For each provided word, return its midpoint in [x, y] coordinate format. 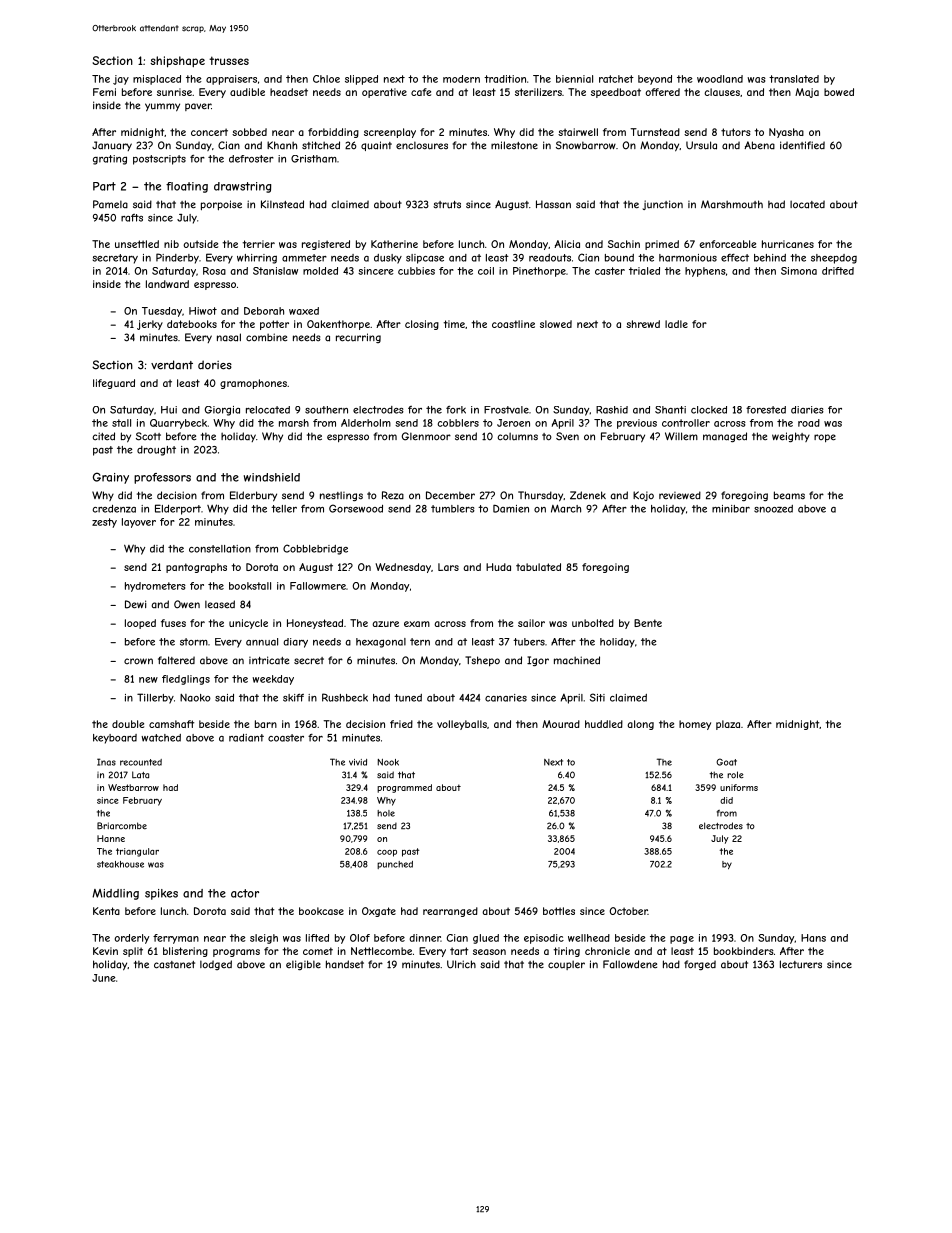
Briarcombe [122, 826]
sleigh [264, 939]
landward [167, 284]
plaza [728, 725]
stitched [321, 145]
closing [422, 325]
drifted [838, 271]
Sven [567, 436]
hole [386, 813]
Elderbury [253, 496]
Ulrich [461, 964]
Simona [799, 271]
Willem [681, 436]
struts [447, 205]
